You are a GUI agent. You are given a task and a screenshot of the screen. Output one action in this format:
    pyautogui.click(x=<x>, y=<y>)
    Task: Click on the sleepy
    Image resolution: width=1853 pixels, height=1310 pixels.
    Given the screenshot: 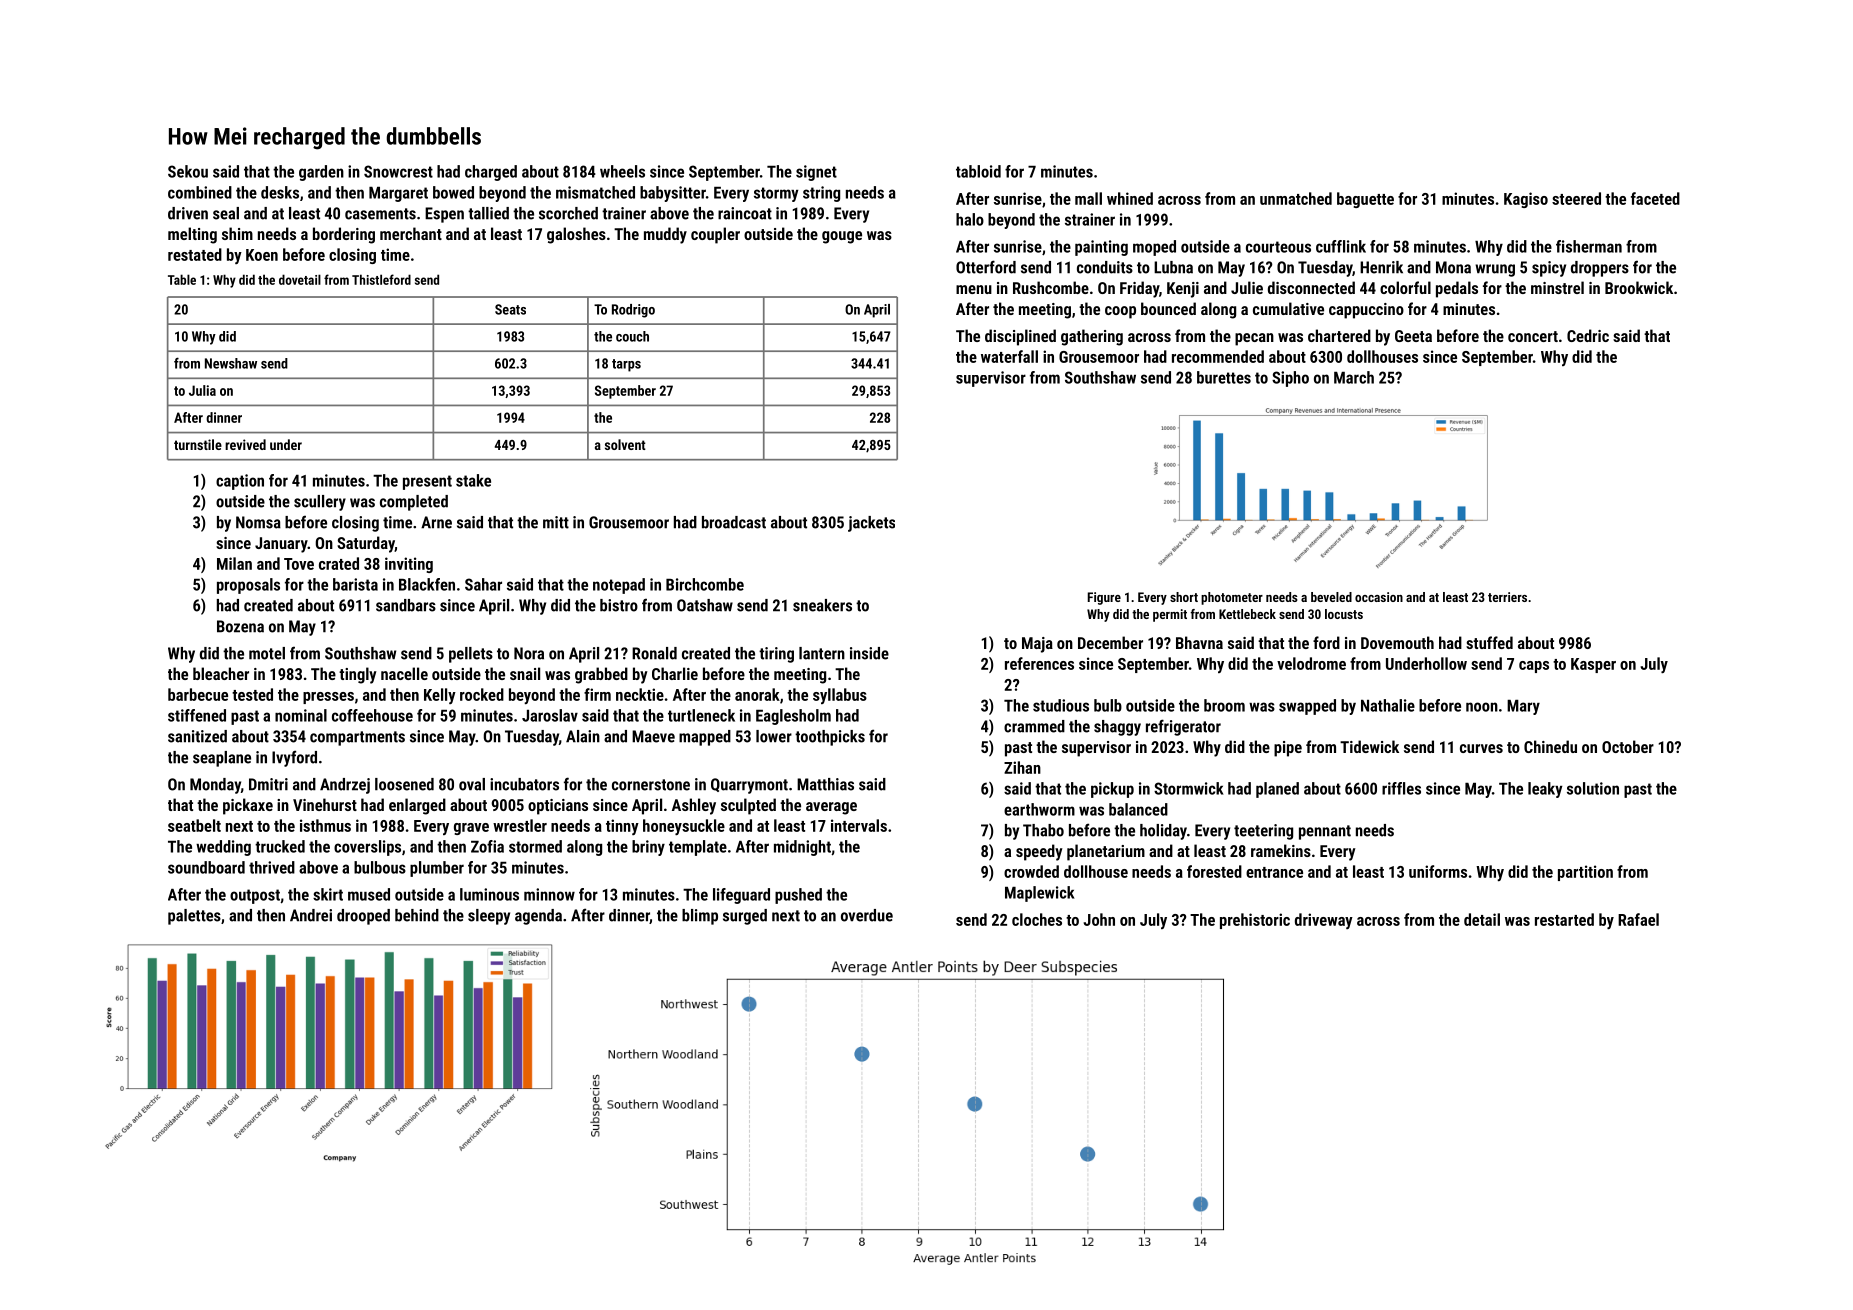 What is the action you would take?
    pyautogui.click(x=489, y=917)
